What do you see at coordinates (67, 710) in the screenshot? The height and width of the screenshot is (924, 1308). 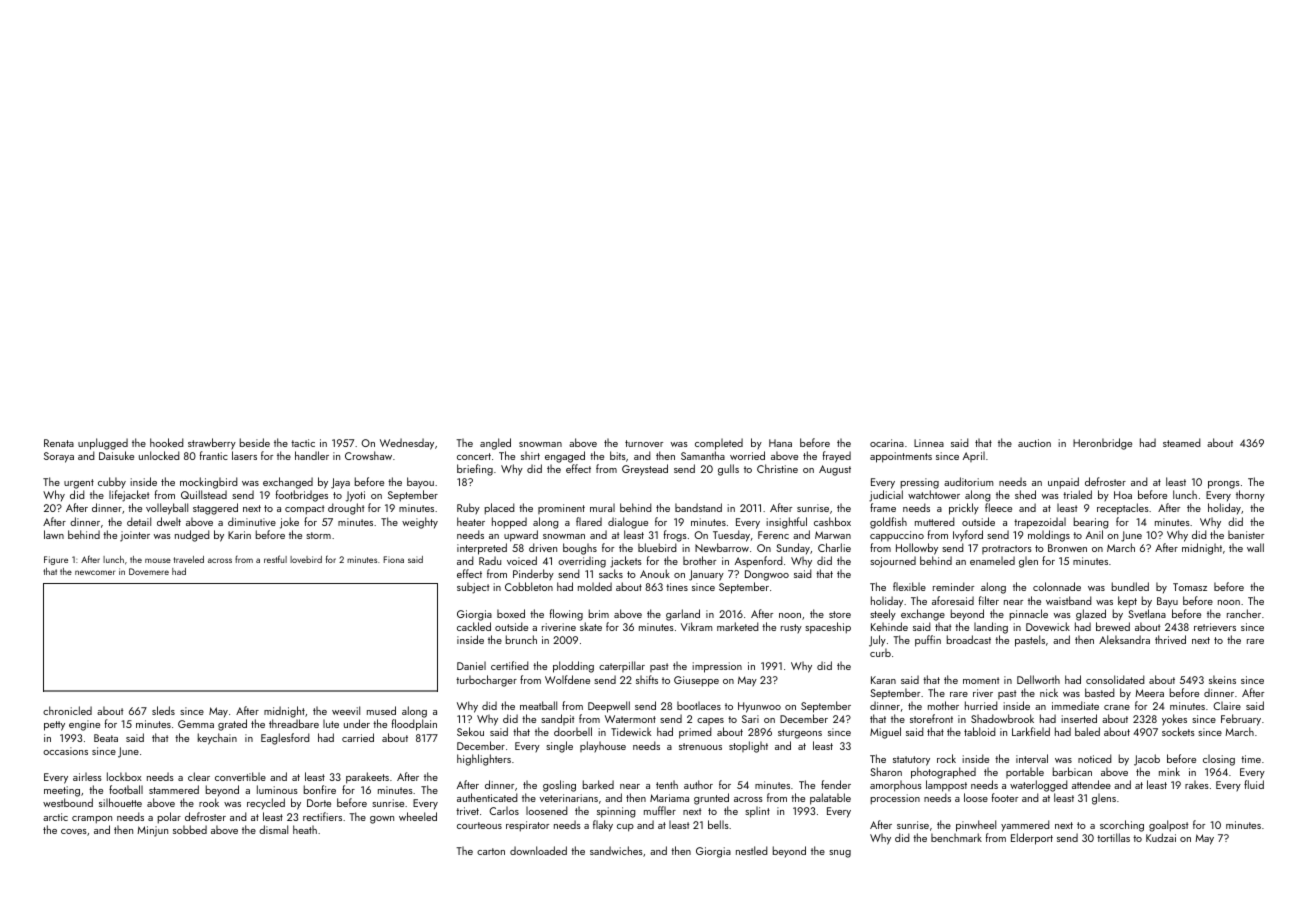 I see `chronicled` at bounding box center [67, 710].
